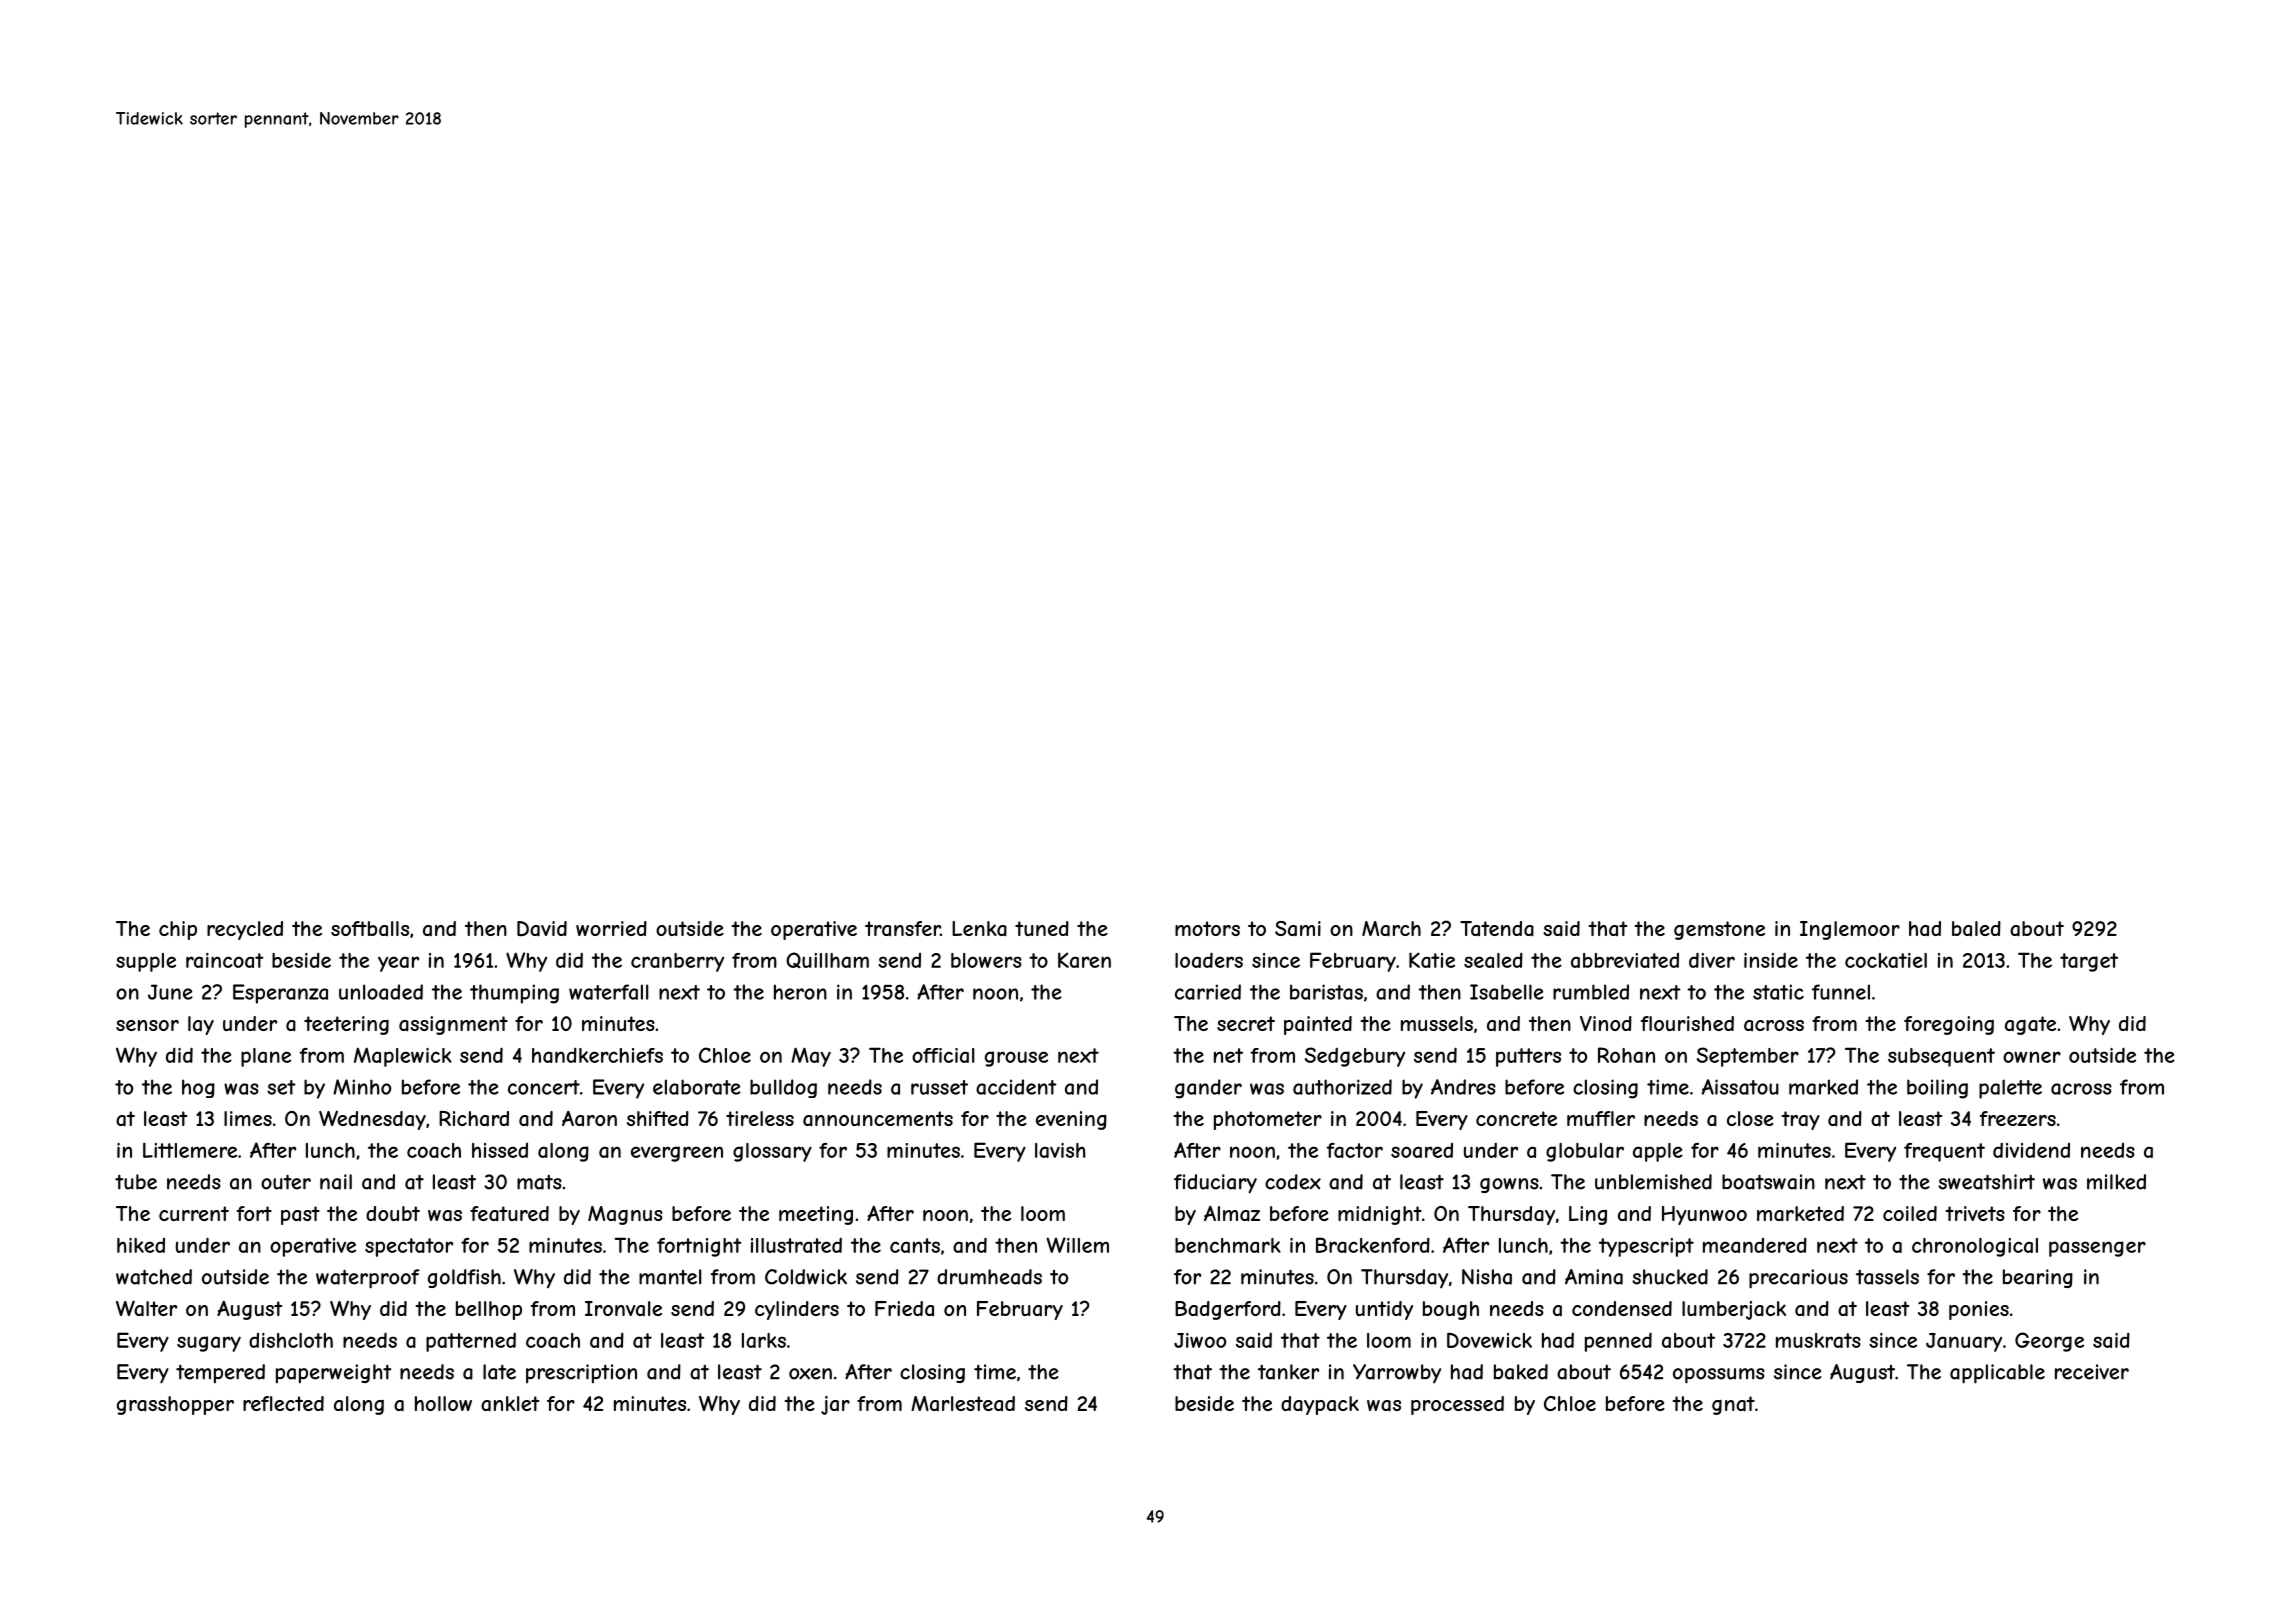 The image size is (2292, 1620). What do you see at coordinates (1818, 1340) in the screenshot?
I see `muskrats` at bounding box center [1818, 1340].
